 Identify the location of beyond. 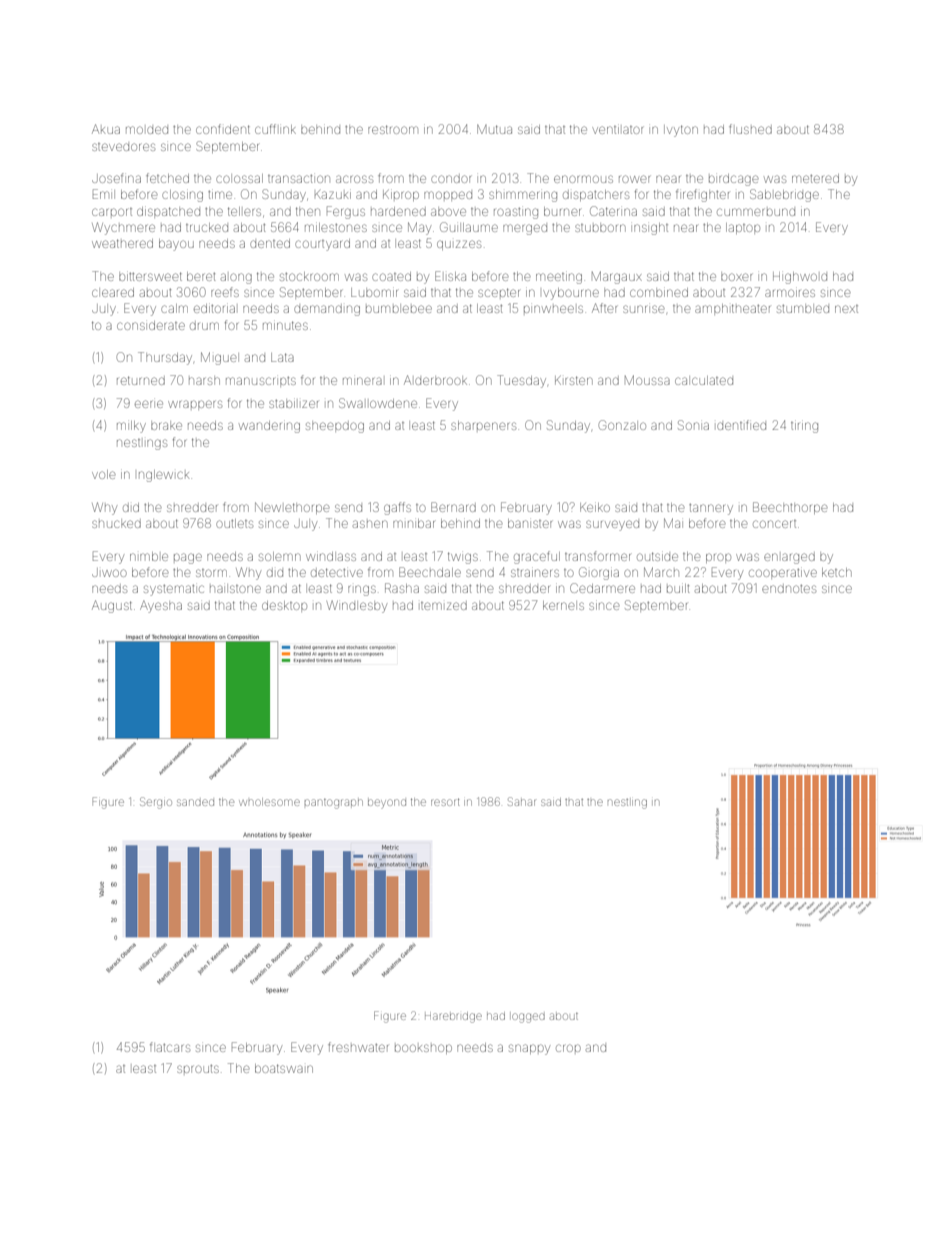
(387, 804).
